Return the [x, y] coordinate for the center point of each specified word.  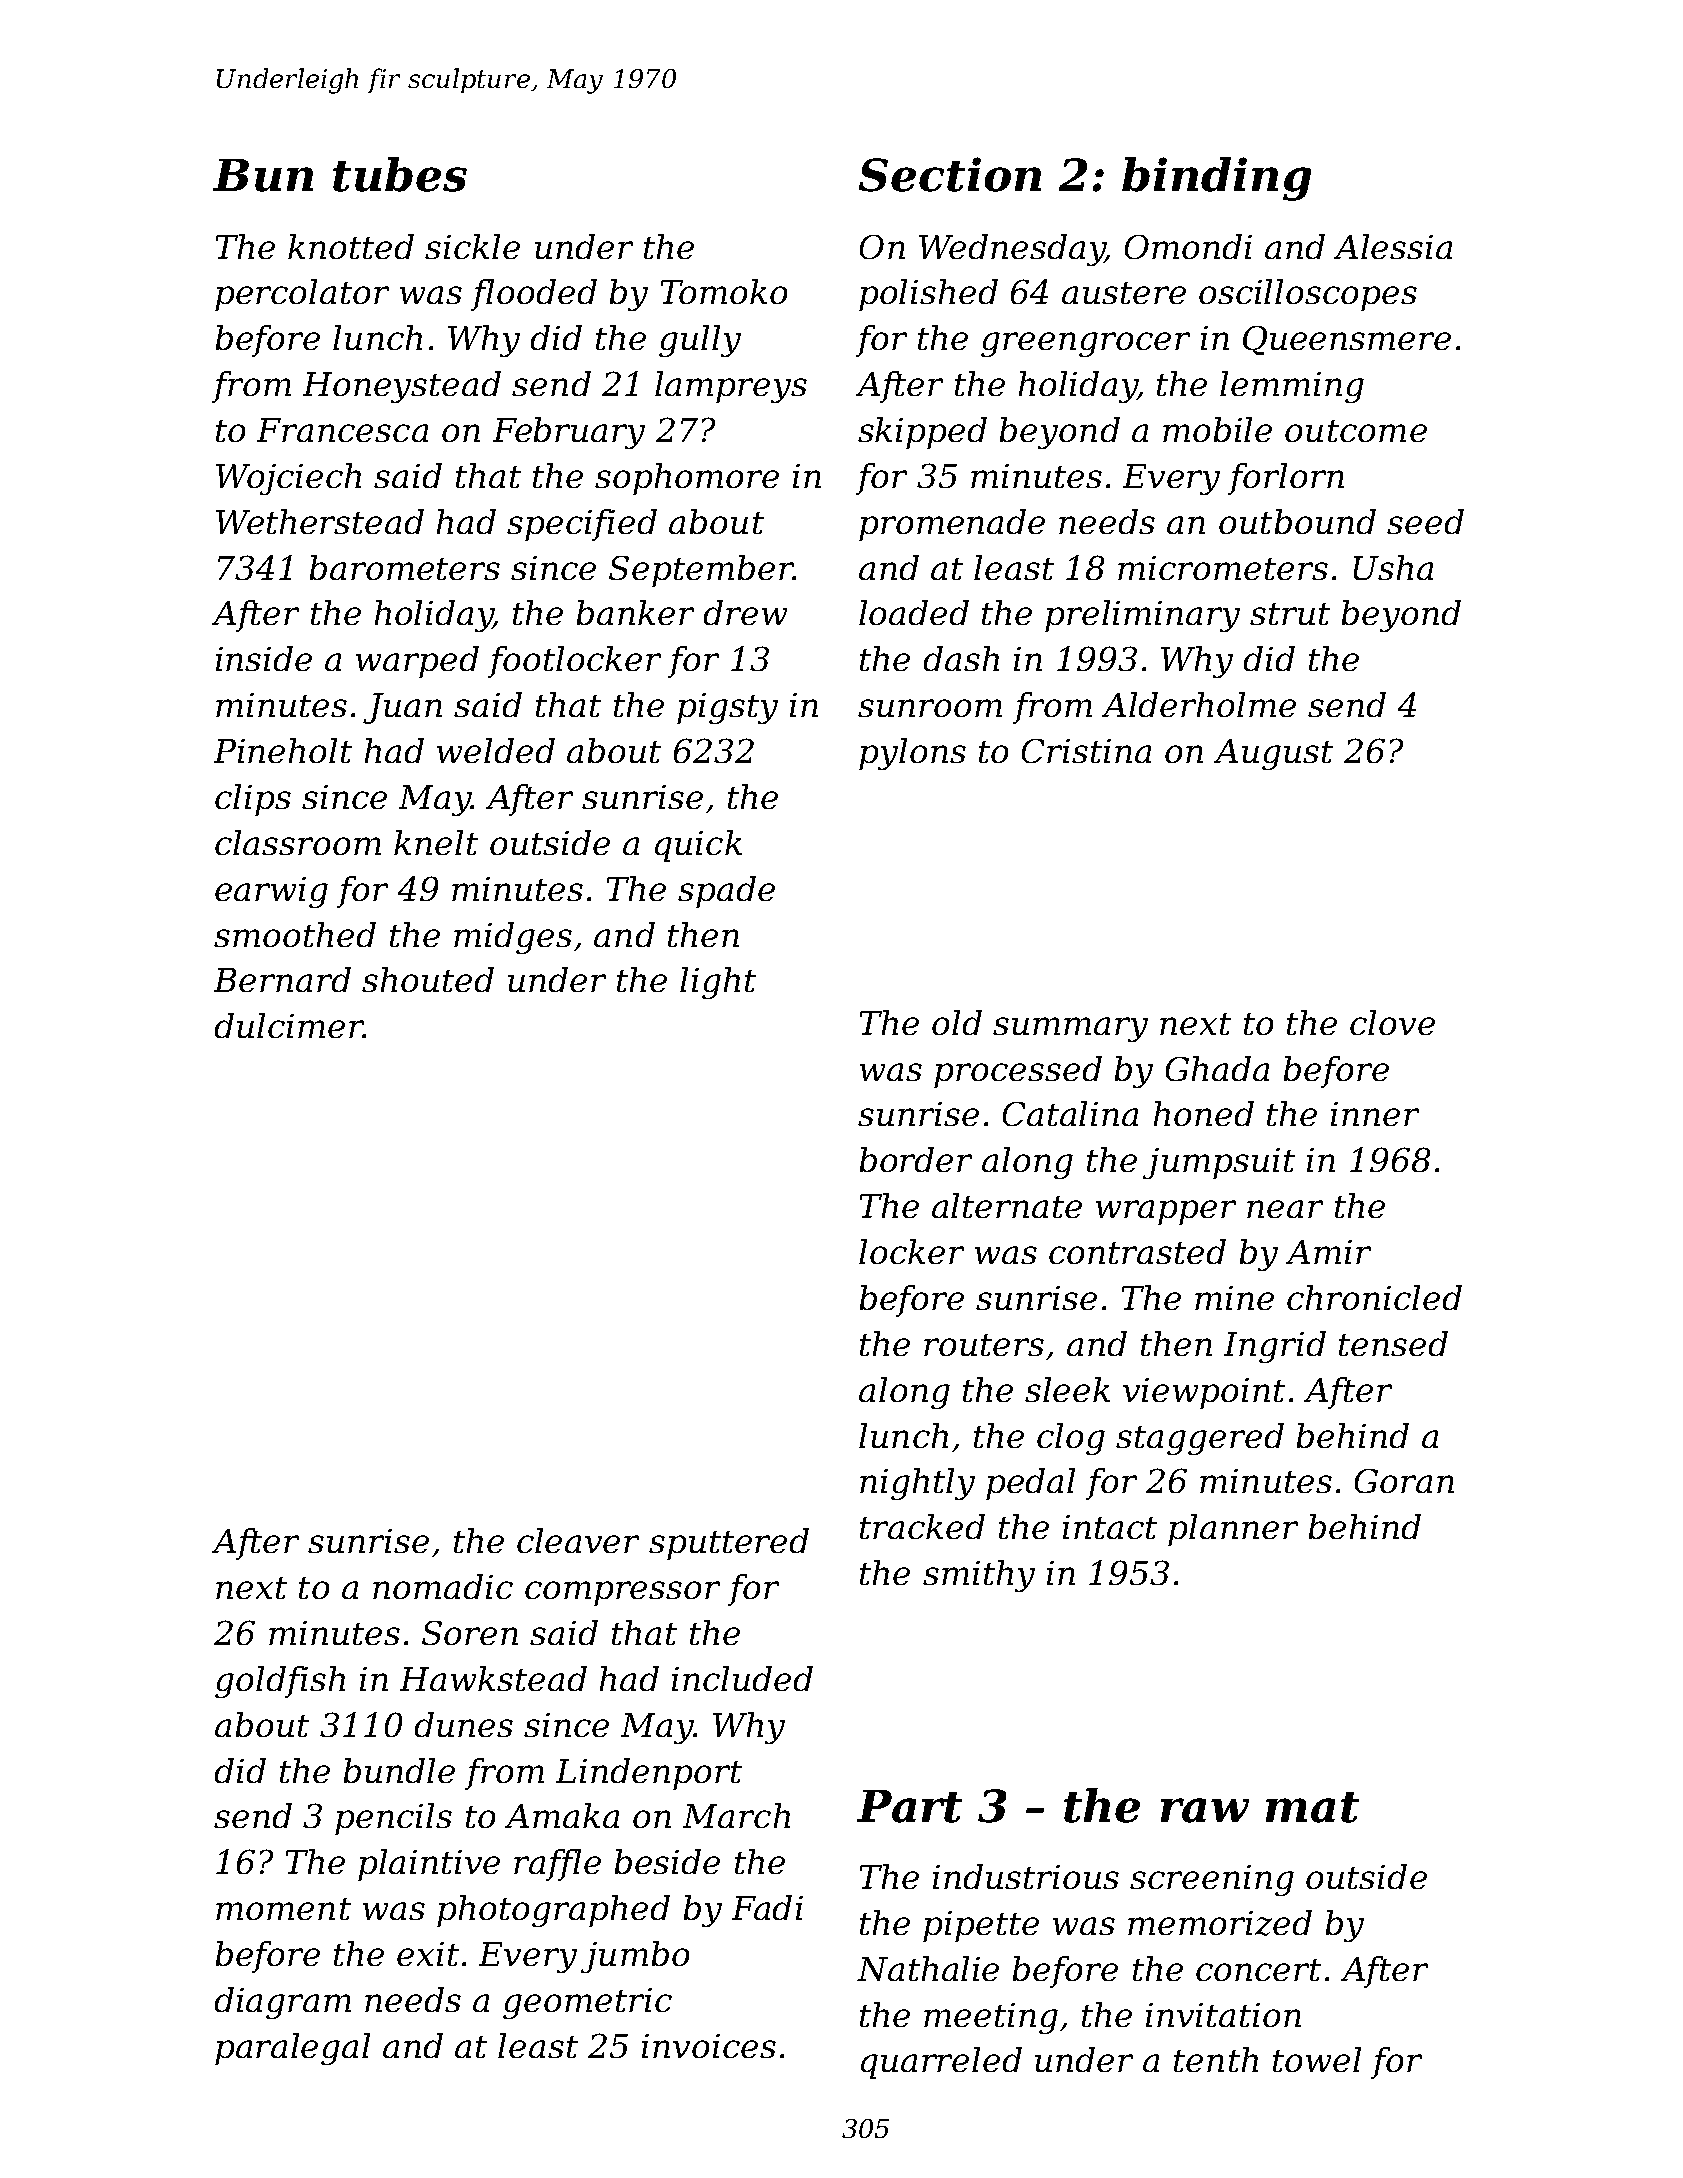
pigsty [727, 708]
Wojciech [288, 479]
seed [1425, 521]
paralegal [292, 2049]
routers [984, 1345]
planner [1233, 1530]
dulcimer [289, 1025]
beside [667, 1861]
